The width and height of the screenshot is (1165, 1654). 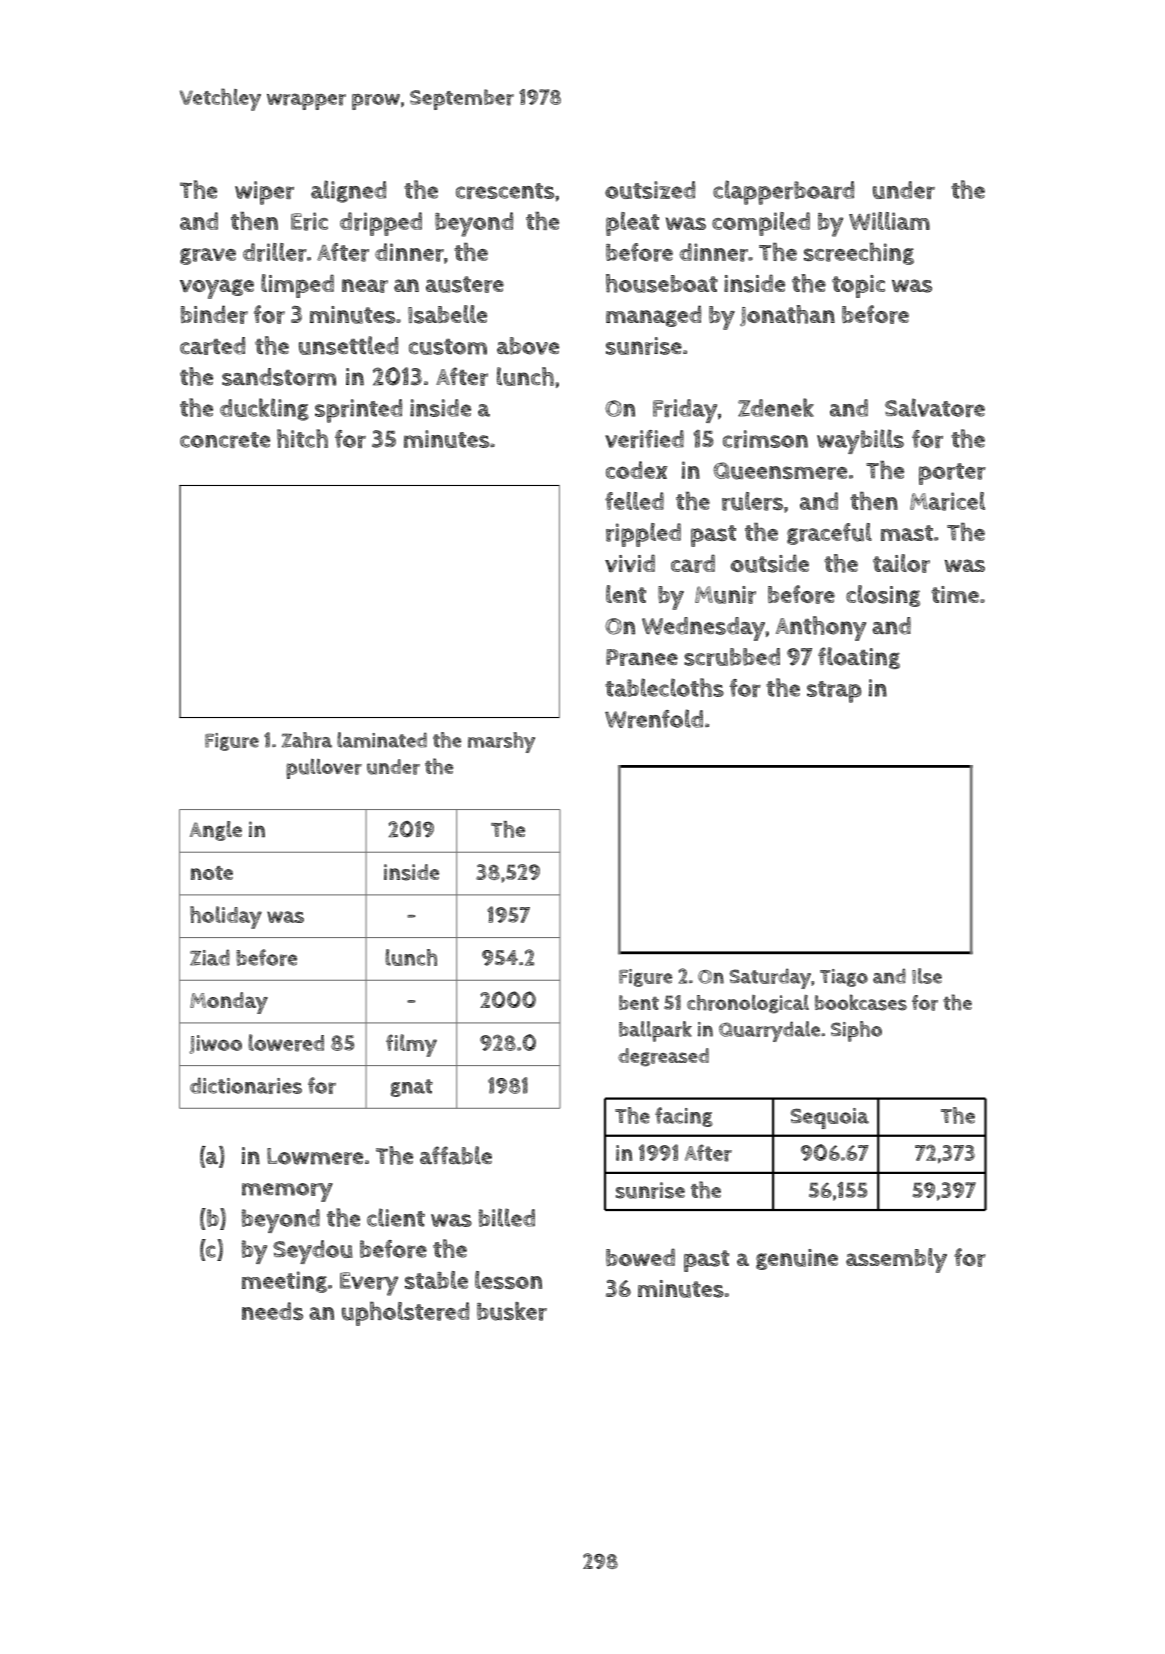 I want to click on codex, so click(x=637, y=470).
